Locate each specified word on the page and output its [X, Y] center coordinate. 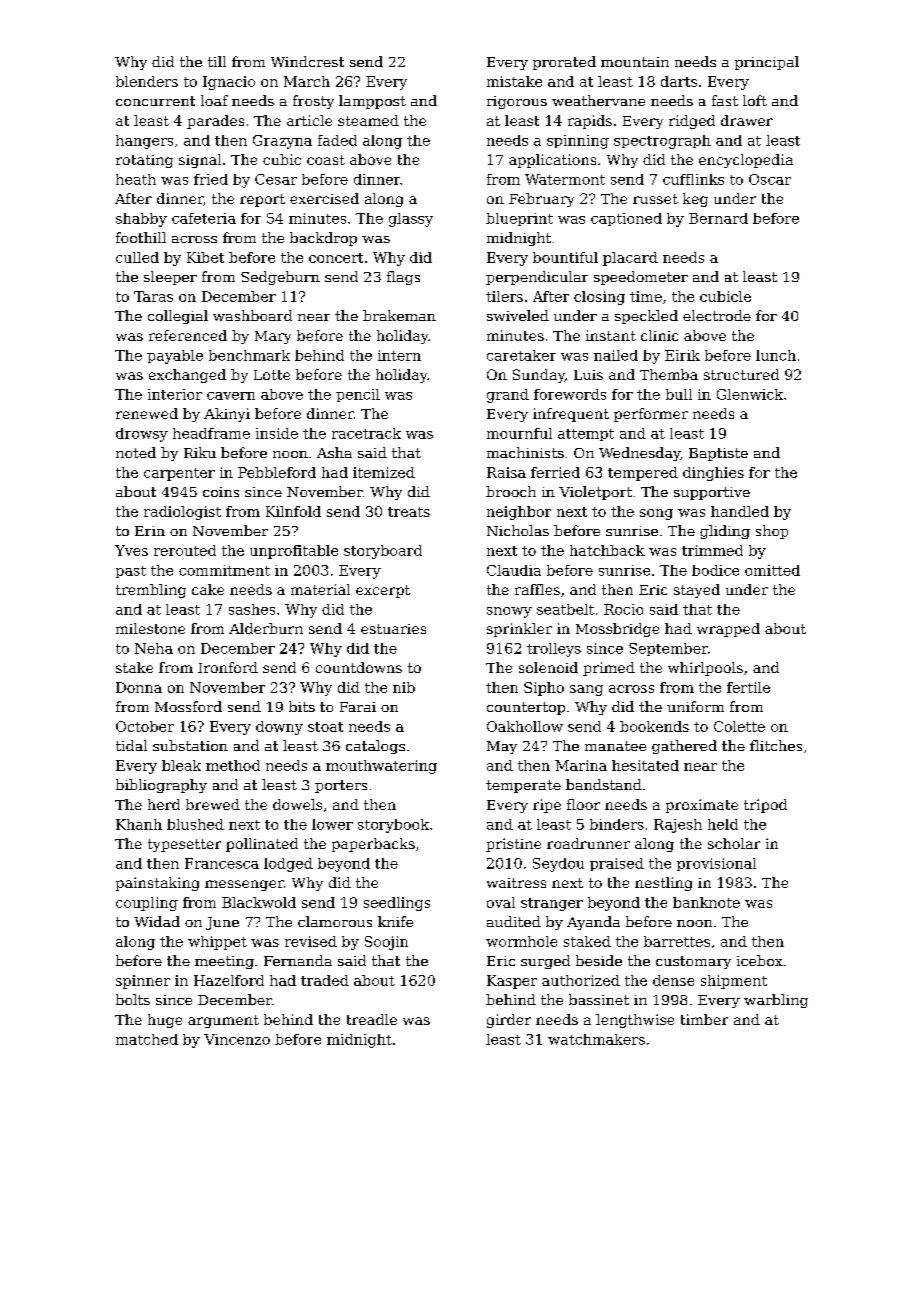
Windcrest [307, 61]
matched [147, 1039]
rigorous [517, 102]
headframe [211, 433]
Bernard [718, 218]
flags [403, 278]
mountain [635, 62]
